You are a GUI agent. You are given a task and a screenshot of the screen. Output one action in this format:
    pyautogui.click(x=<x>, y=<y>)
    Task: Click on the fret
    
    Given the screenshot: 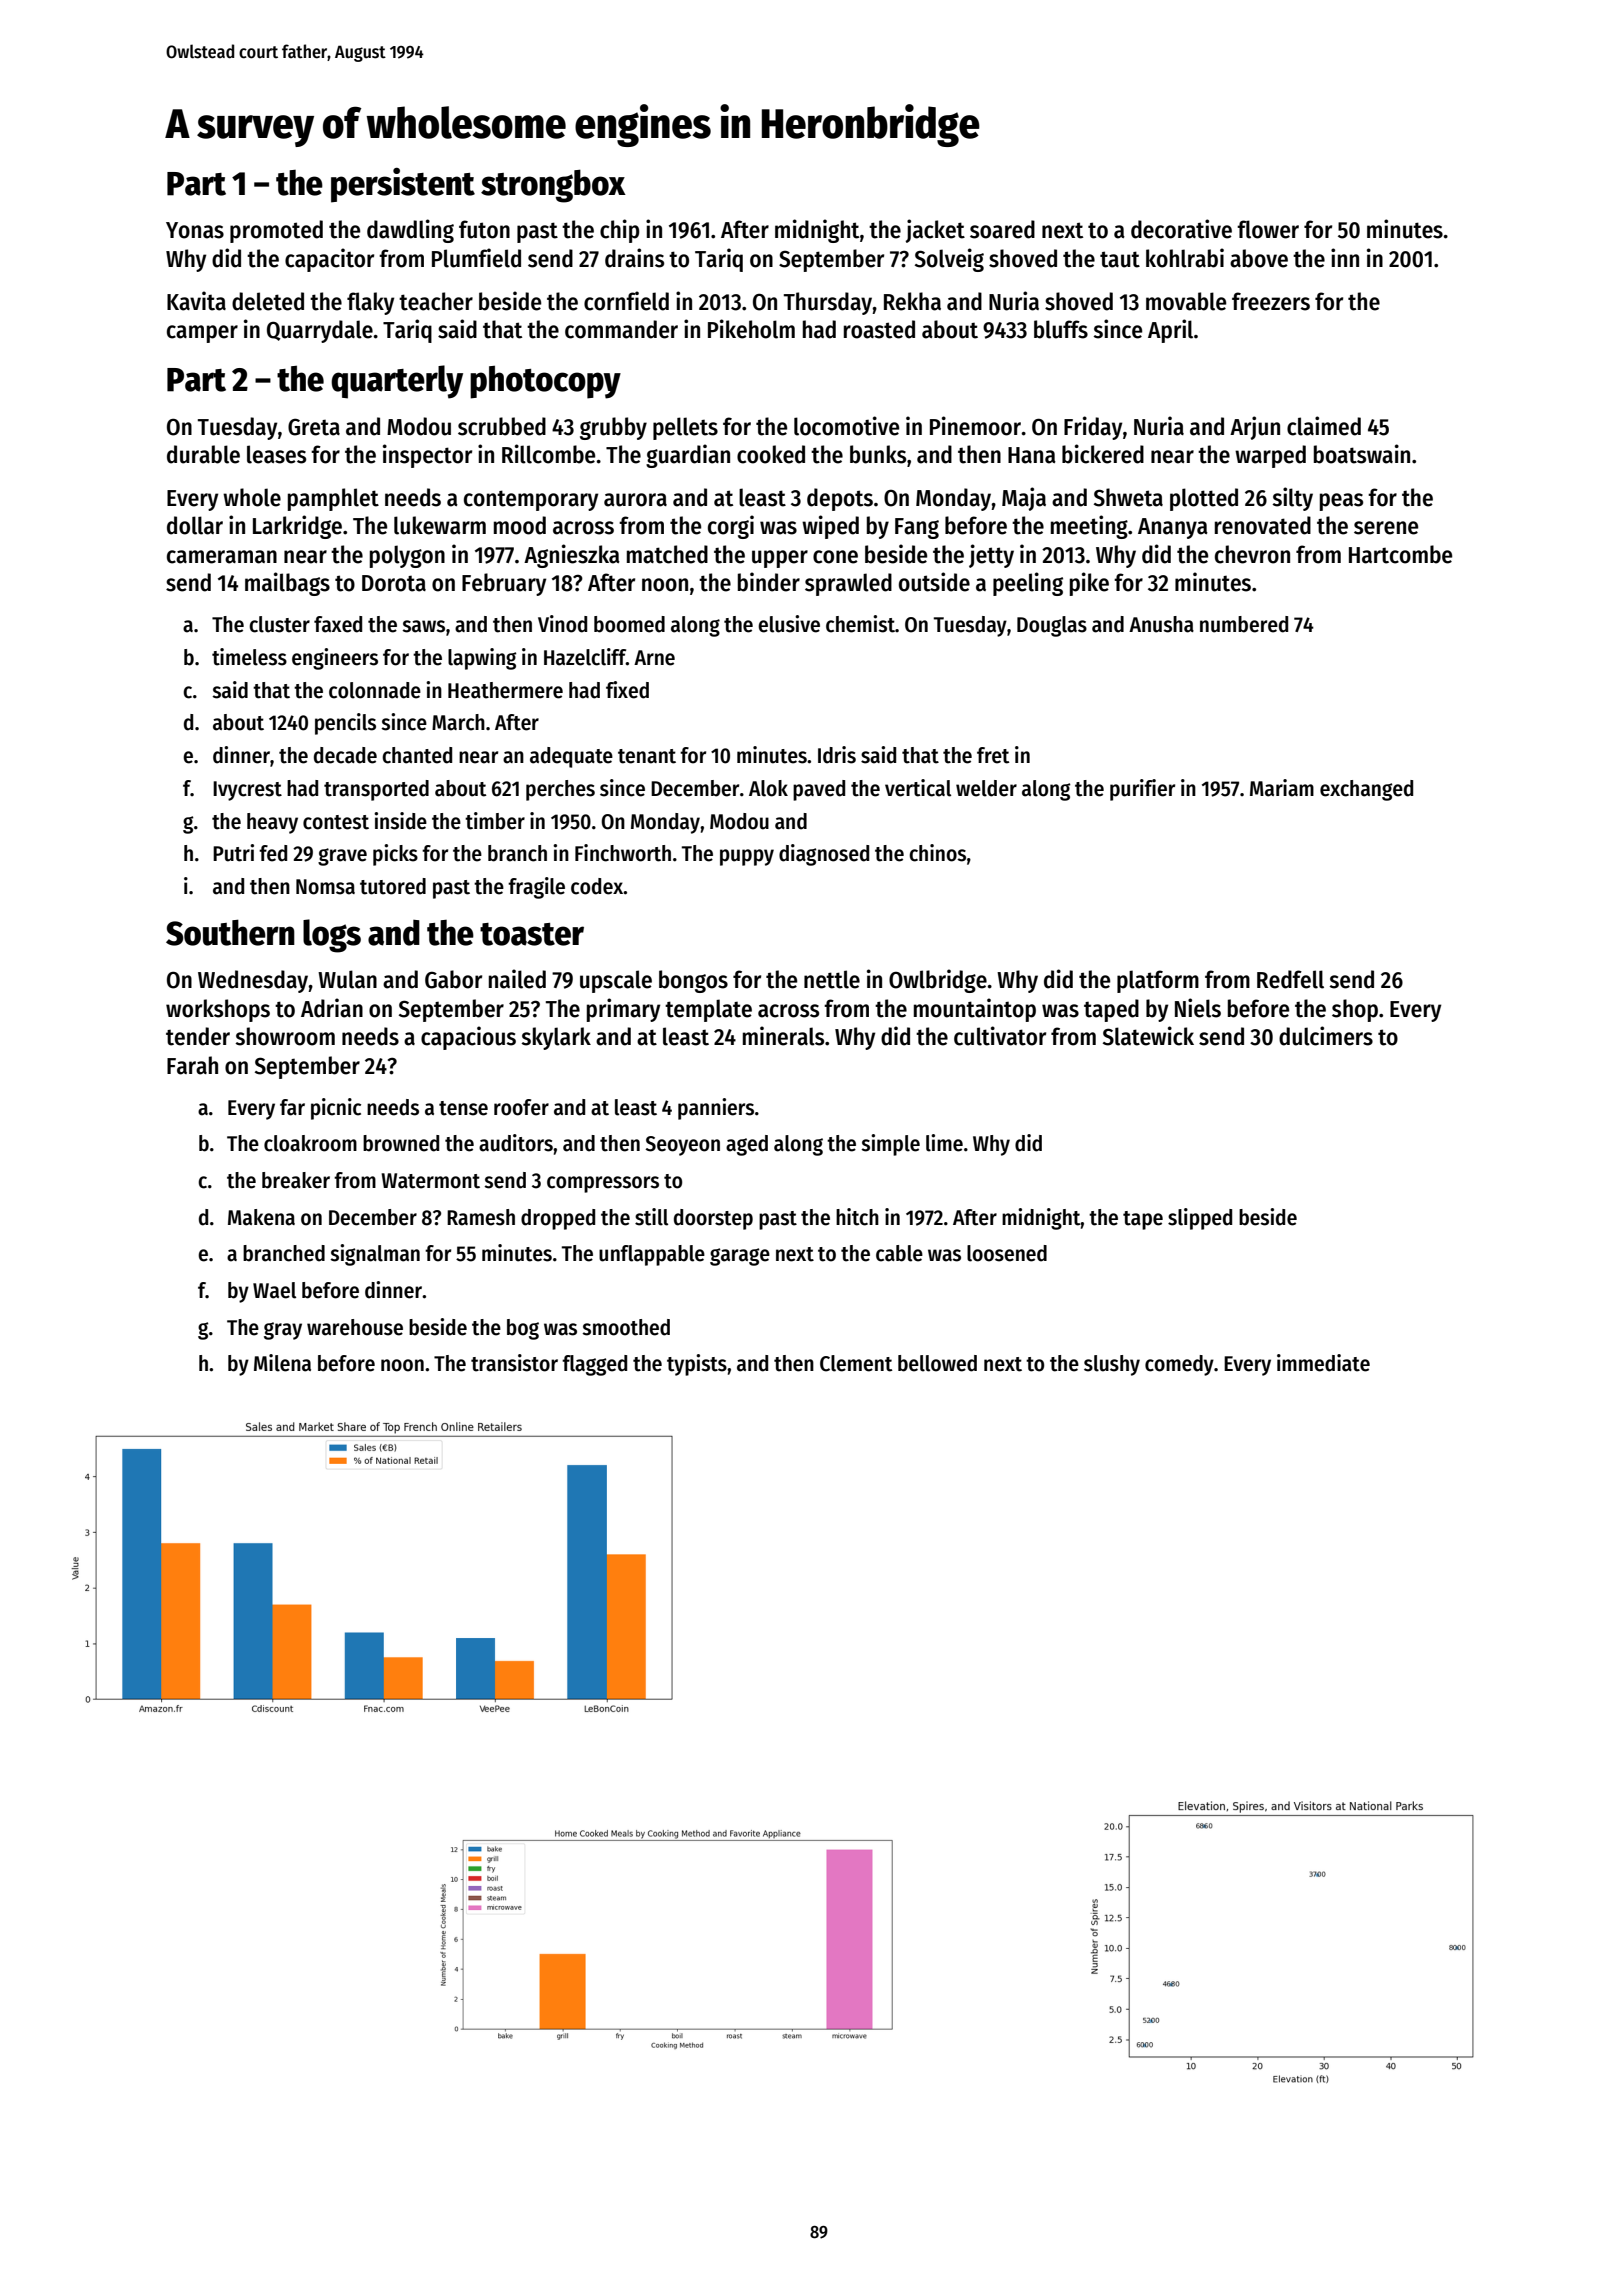 What is the action you would take?
    pyautogui.click(x=993, y=755)
